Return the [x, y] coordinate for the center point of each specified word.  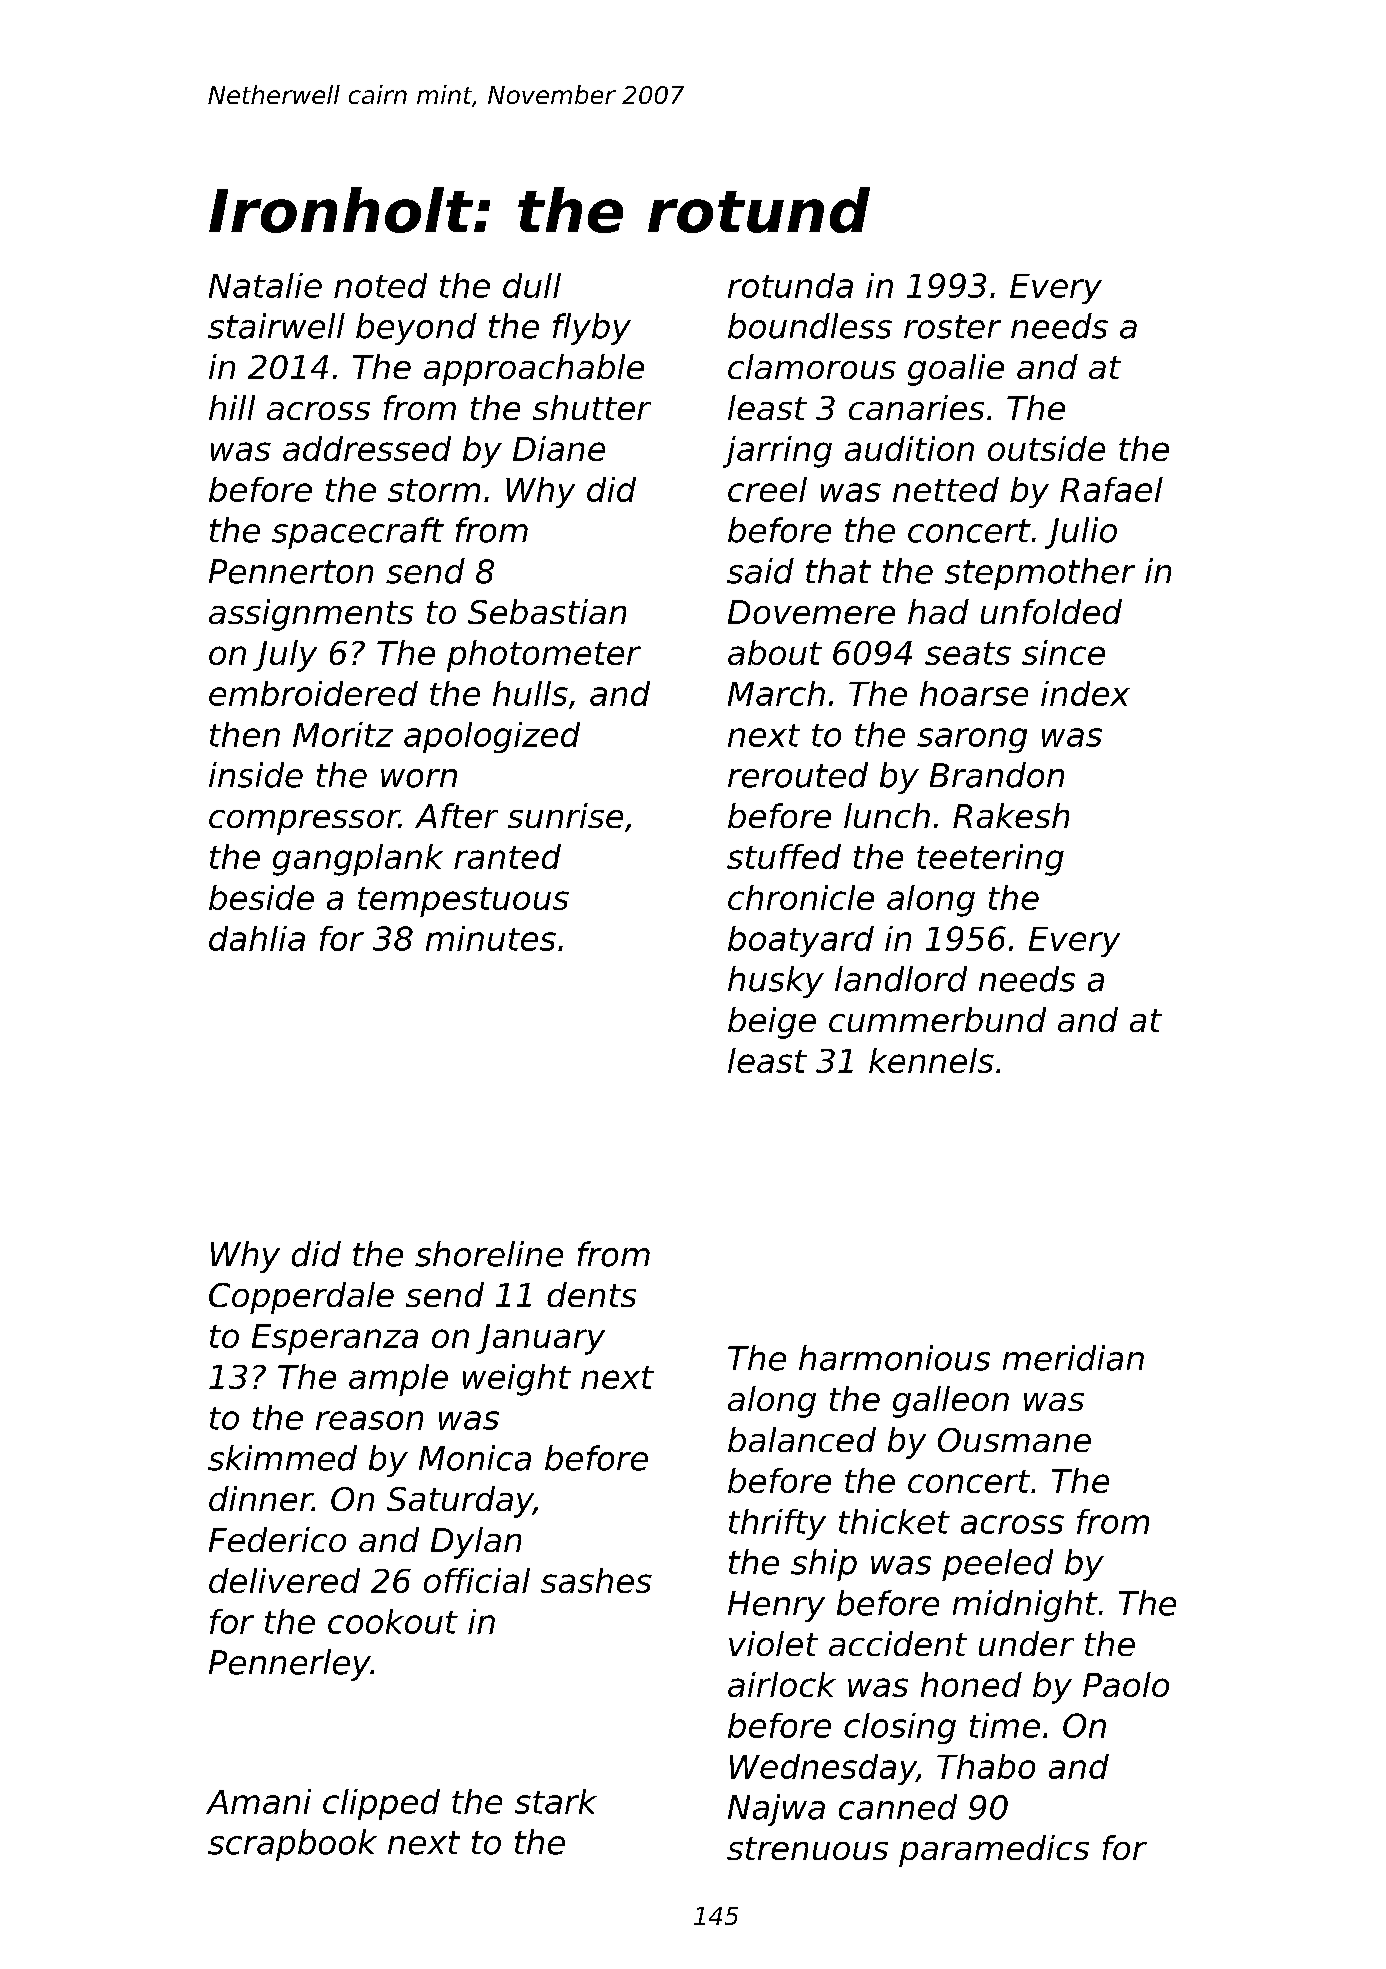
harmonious [894, 1358]
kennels [931, 1060]
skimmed [282, 1458]
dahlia [257, 938]
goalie [956, 370]
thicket [894, 1521]
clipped [381, 1804]
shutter [592, 407]
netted [946, 489]
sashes [596, 1580]
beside [261, 897]
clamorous [812, 366]
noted [380, 285]
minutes [491, 938]
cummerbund [937, 1019]
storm [434, 490]
